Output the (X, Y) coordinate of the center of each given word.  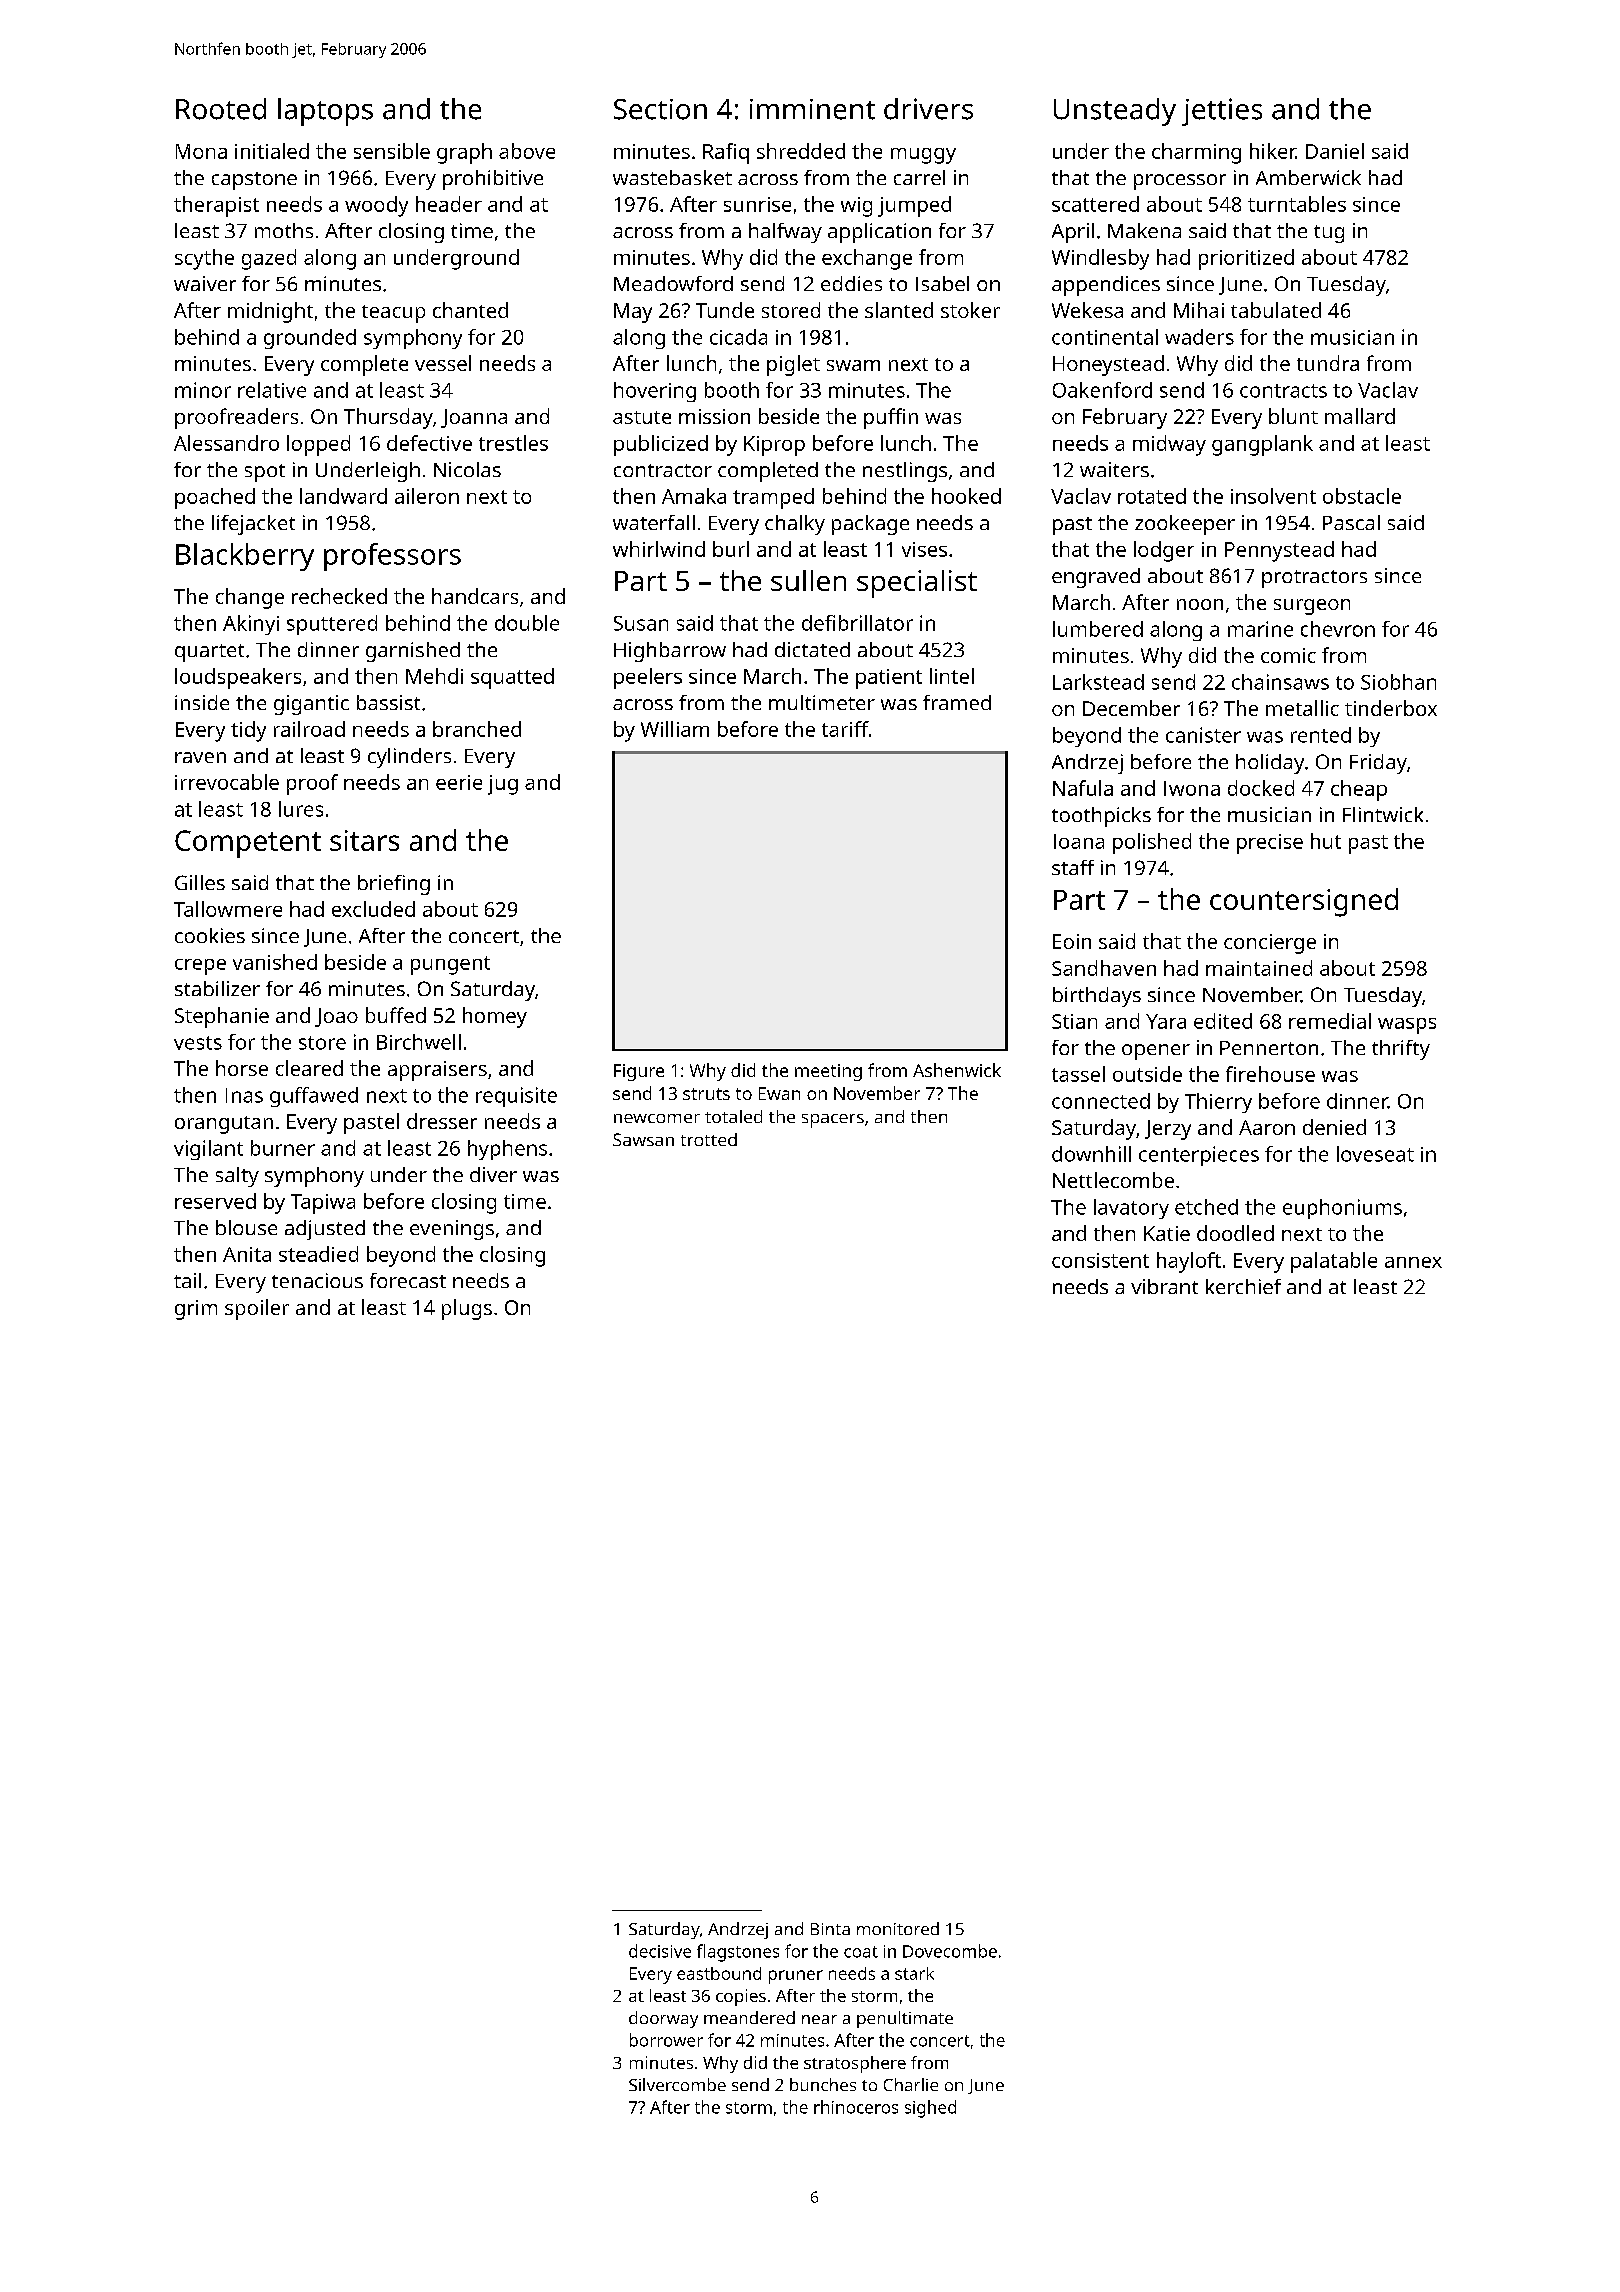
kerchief (1243, 1286)
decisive (660, 1951)
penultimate (905, 2019)
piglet (793, 365)
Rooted (221, 109)
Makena (1144, 230)
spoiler (257, 1309)
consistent (1100, 1260)
